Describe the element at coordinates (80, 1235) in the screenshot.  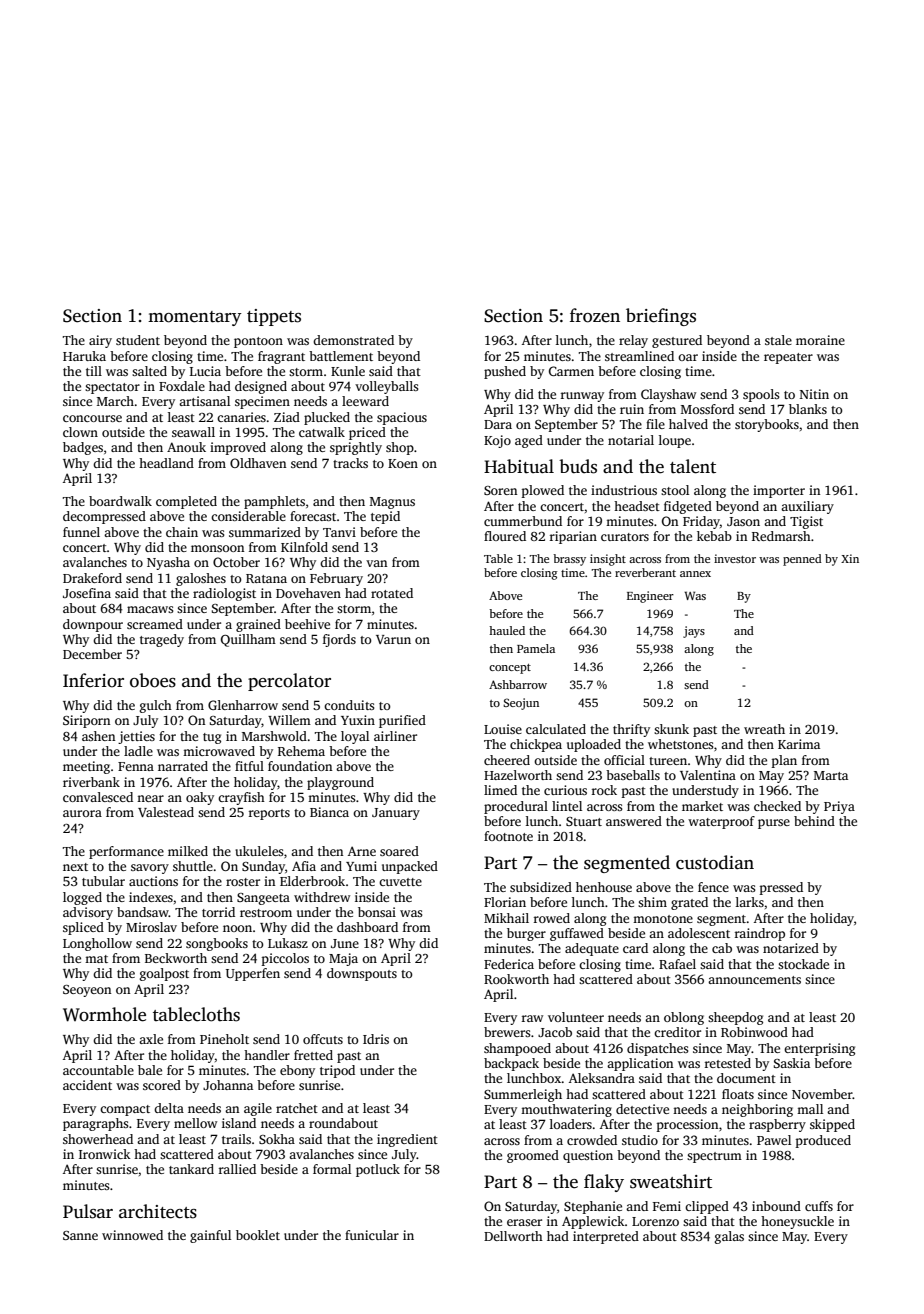
I see `Sanne` at that location.
